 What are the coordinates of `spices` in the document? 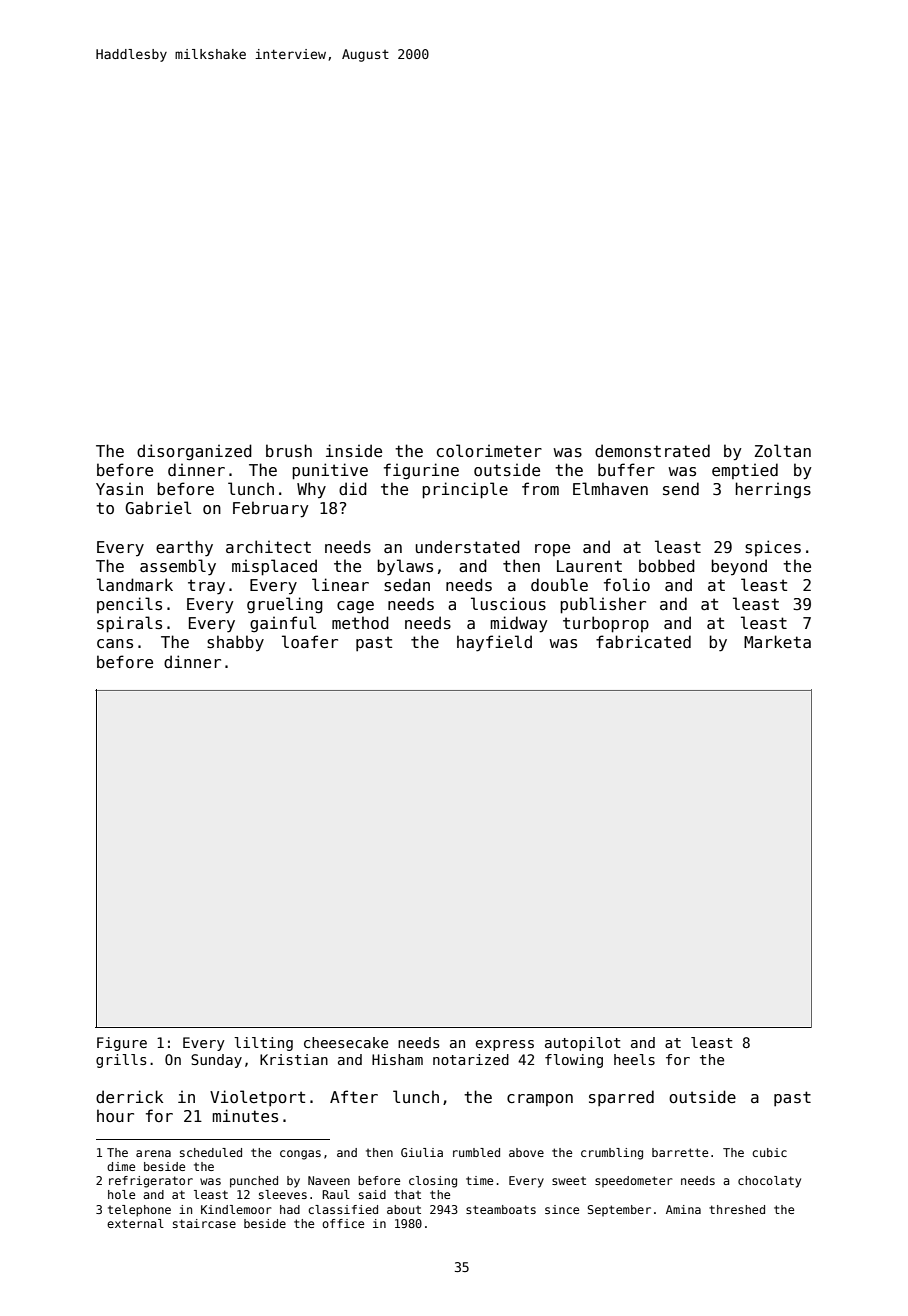 It's located at (773, 548).
